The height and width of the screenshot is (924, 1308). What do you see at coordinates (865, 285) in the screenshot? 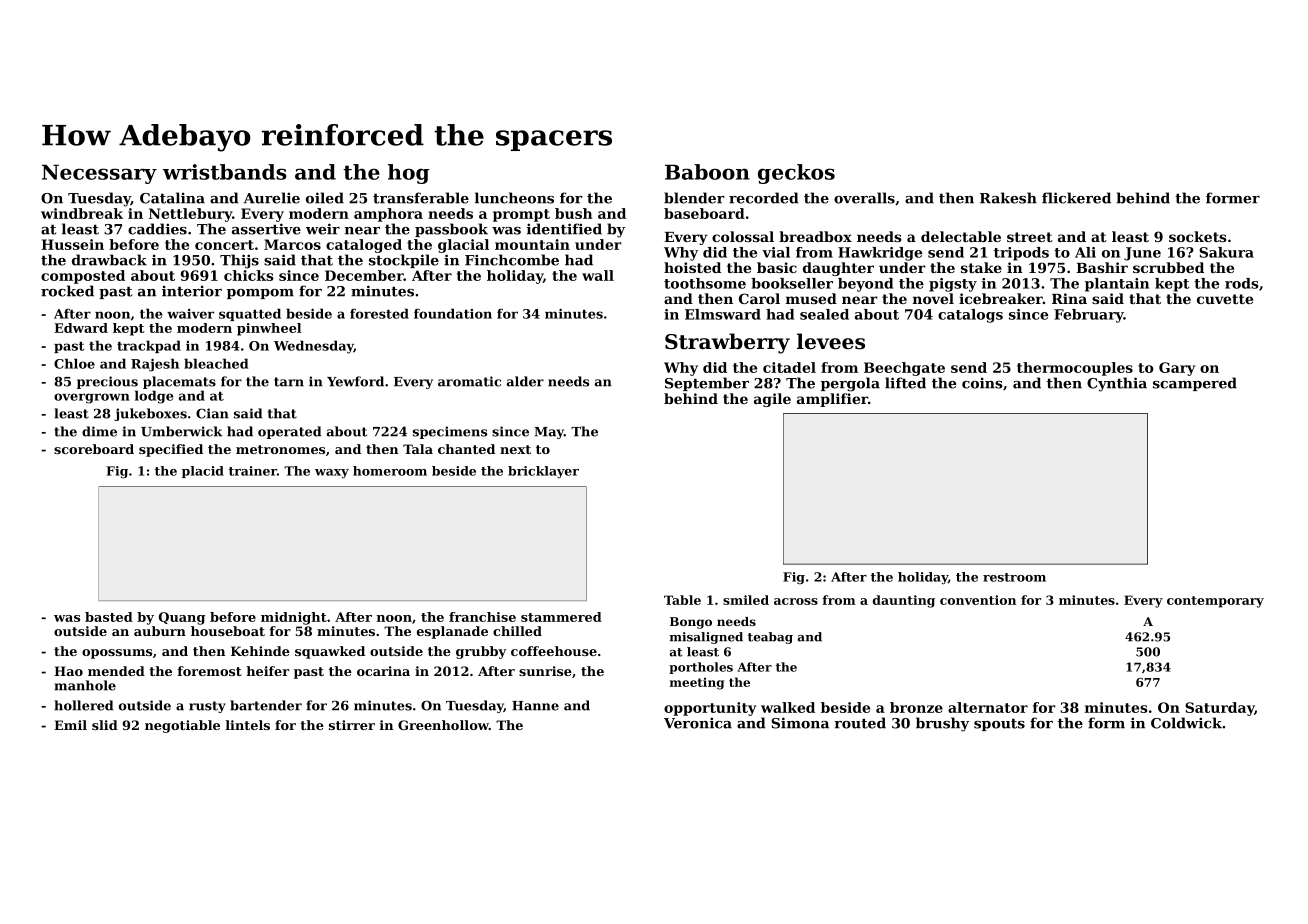
I see `beyond` at bounding box center [865, 285].
